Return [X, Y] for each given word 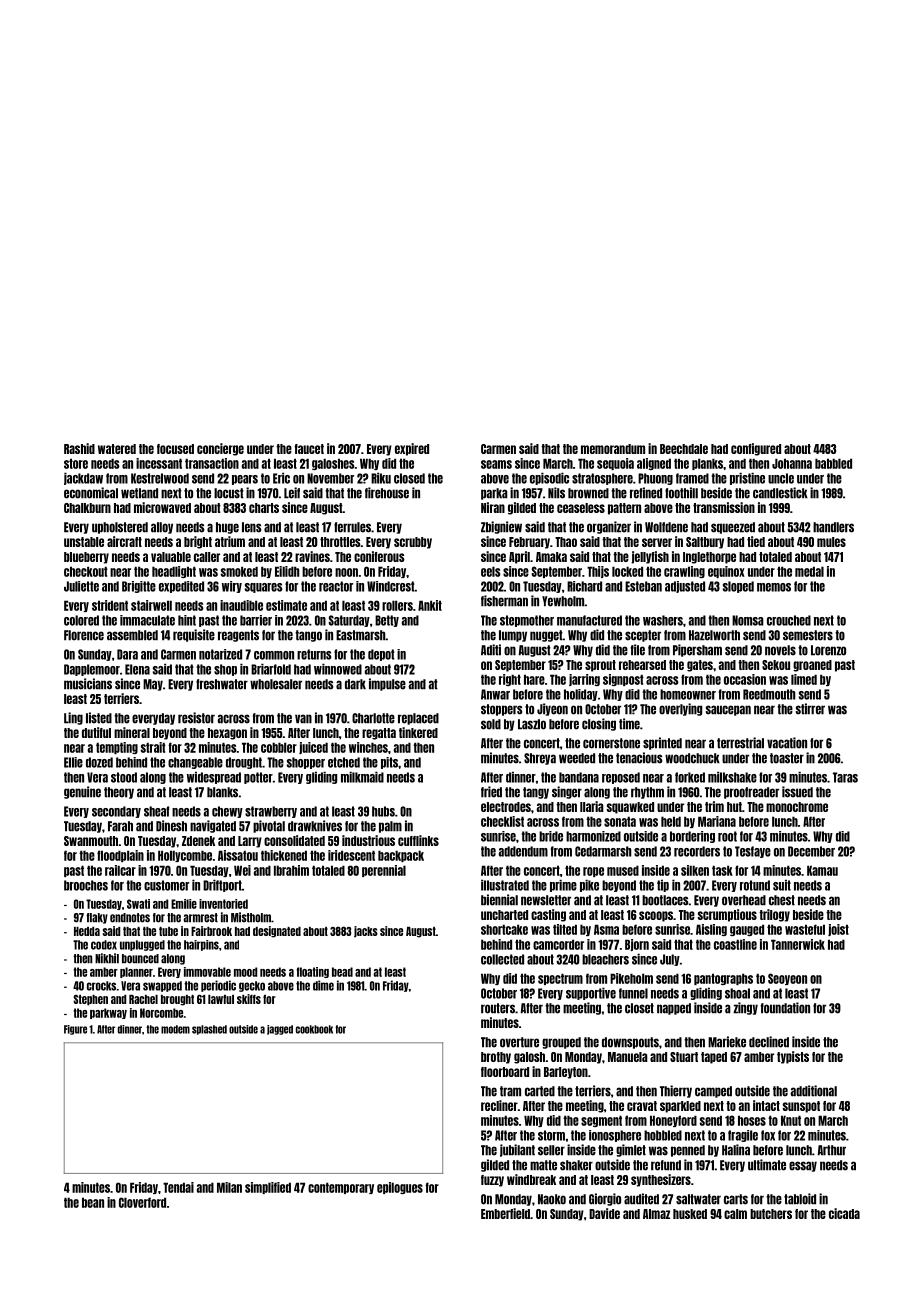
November [330, 478]
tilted [565, 929]
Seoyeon [787, 979]
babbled [833, 463]
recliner [499, 1105]
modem [175, 1029]
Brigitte [139, 587]
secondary [116, 812]
